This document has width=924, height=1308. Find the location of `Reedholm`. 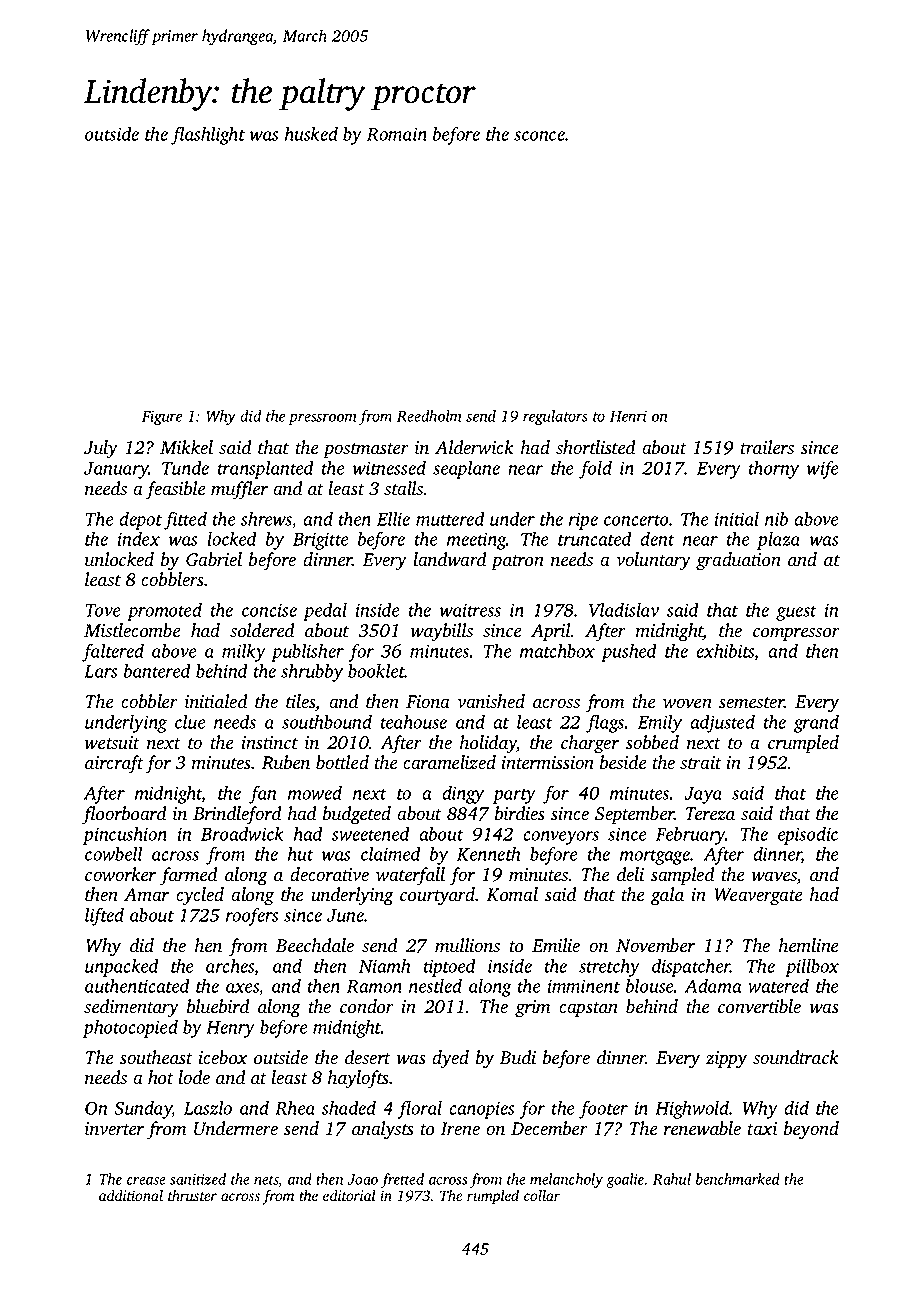

Reedholm is located at coordinates (429, 416).
